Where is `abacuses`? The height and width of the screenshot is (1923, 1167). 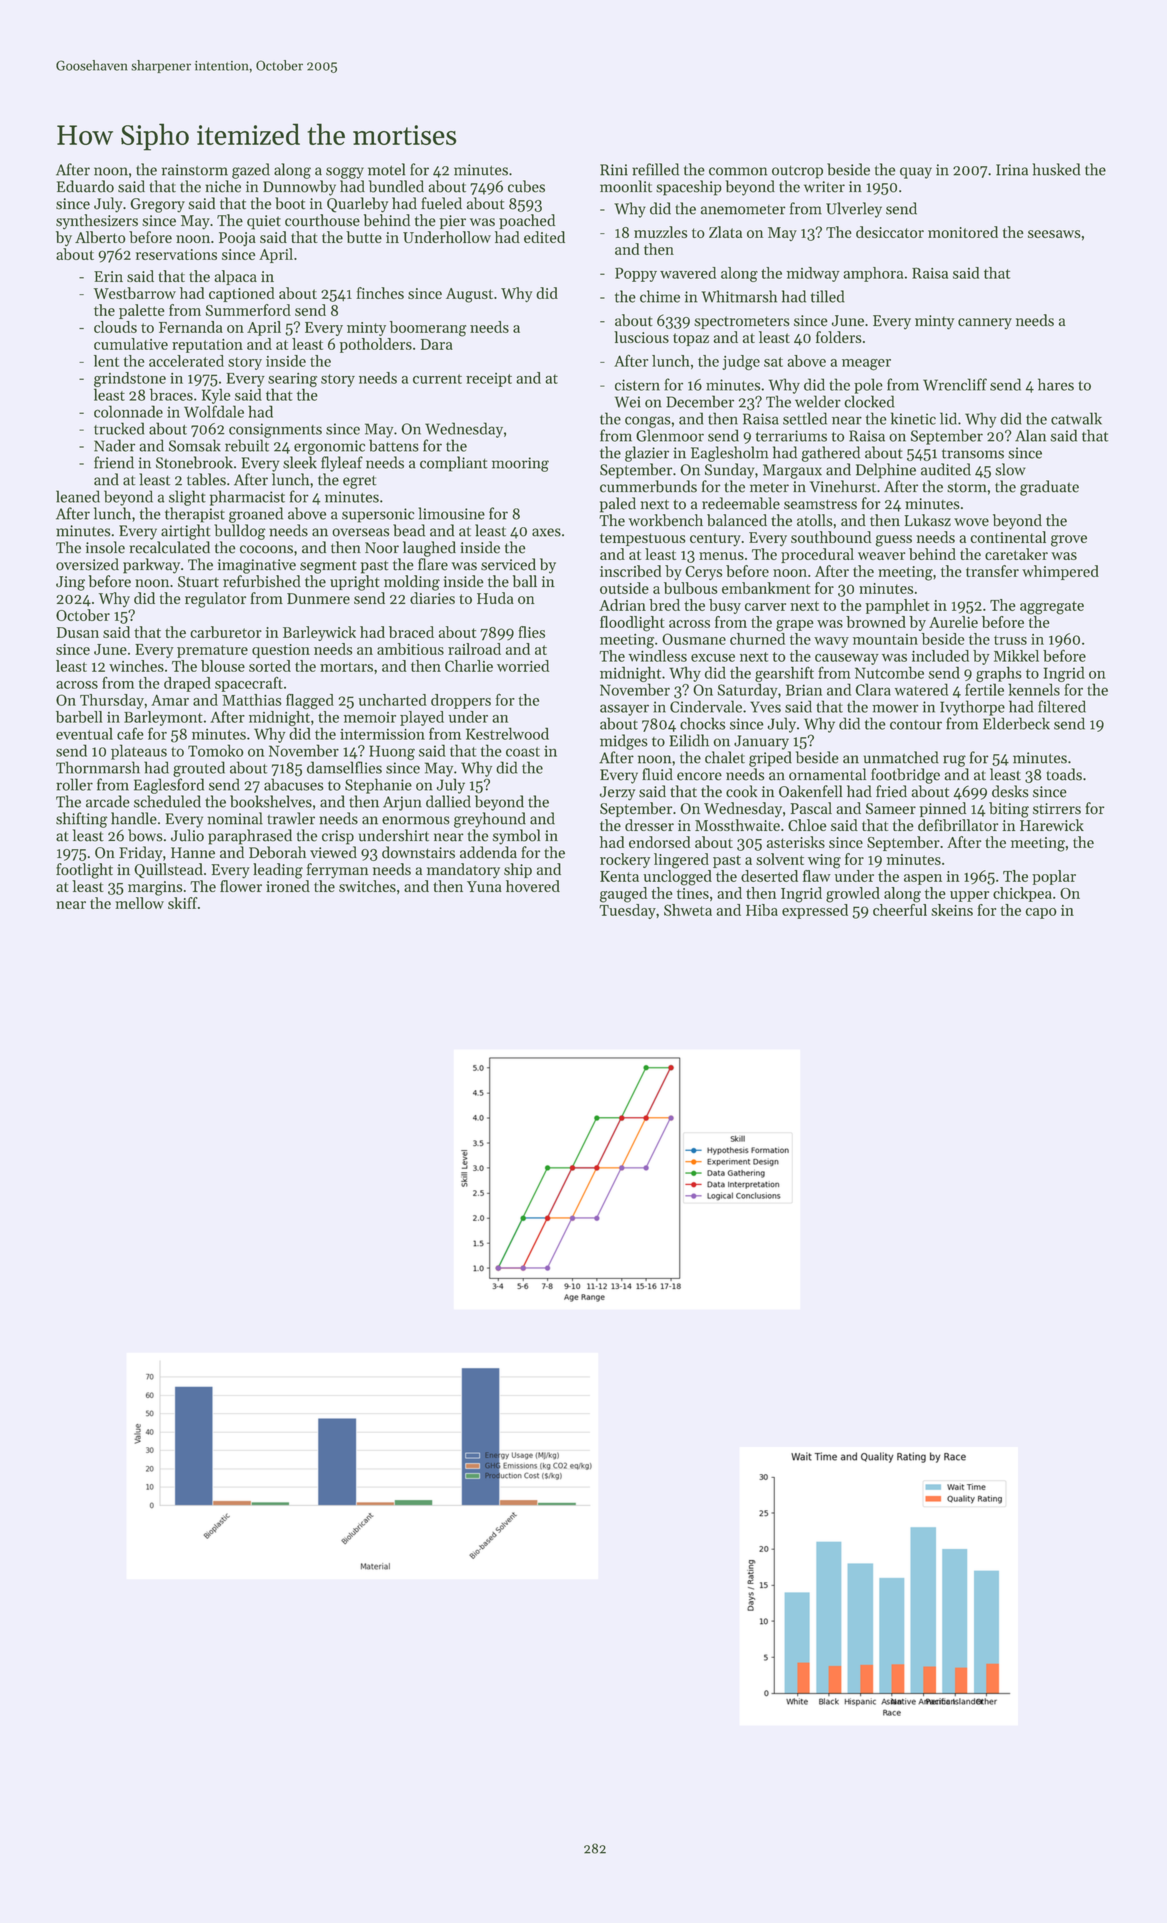
abacuses is located at coordinates (294, 784).
